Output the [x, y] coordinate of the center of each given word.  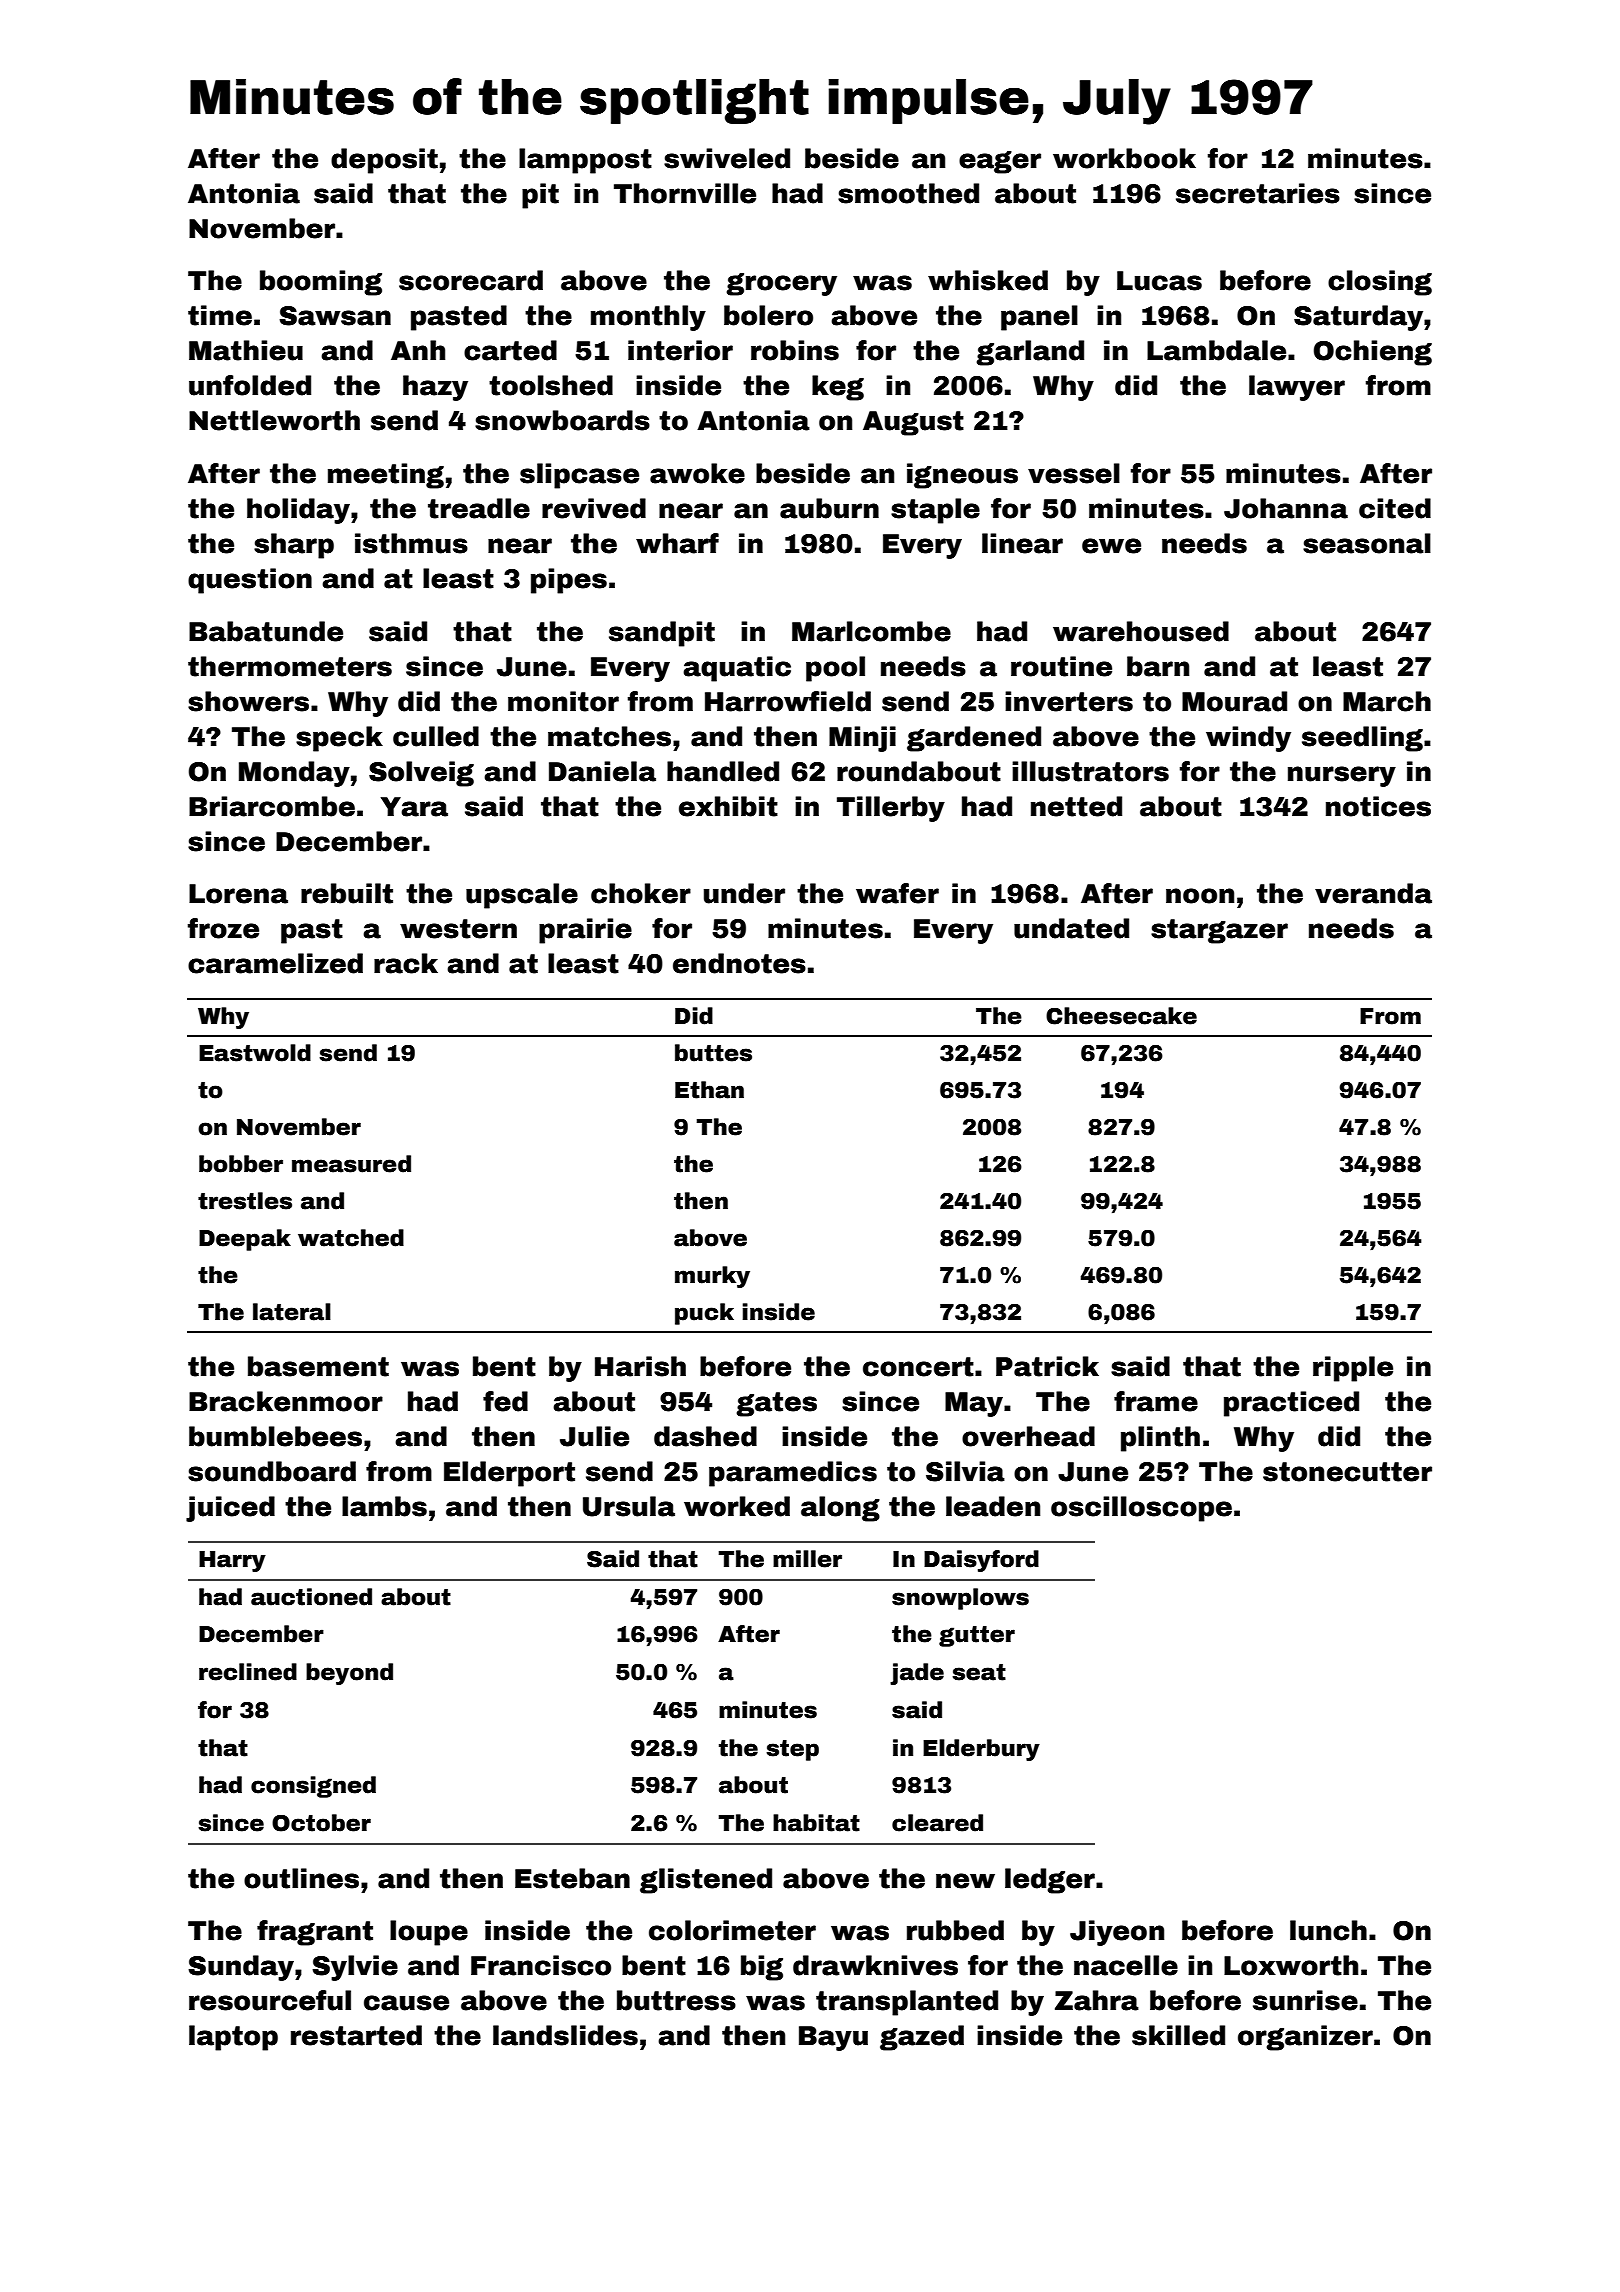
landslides [565, 2035]
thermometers [290, 666]
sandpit [662, 634]
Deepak [245, 1240]
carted [510, 350]
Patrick [1047, 1366]
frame [1156, 1401]
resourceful [270, 2000]
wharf [677, 543]
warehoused [1141, 631]
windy [1248, 739]
